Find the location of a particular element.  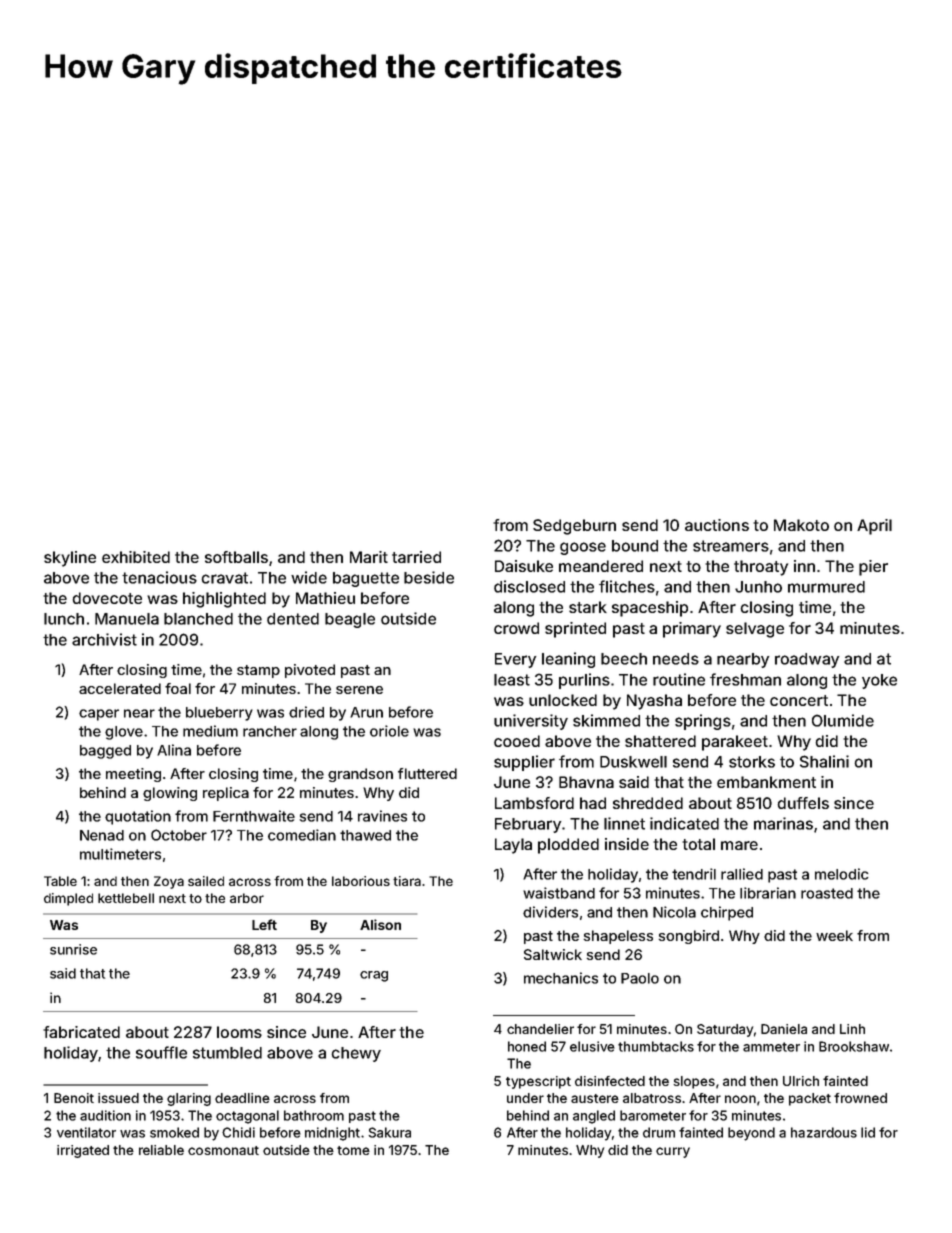

exhibited is located at coordinates (136, 557).
